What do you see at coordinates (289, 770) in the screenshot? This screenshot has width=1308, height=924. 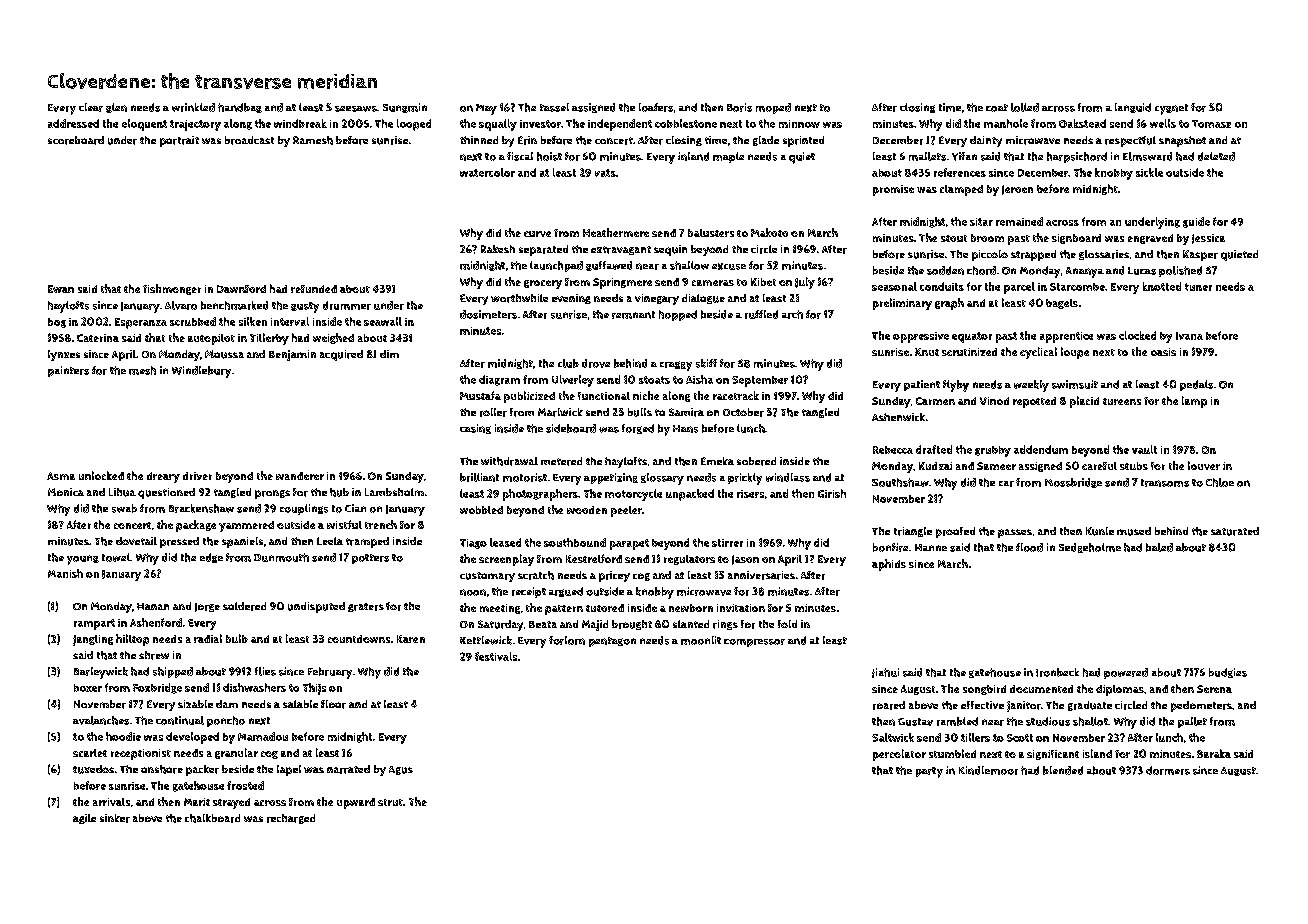 I see `lapel` at bounding box center [289, 770].
